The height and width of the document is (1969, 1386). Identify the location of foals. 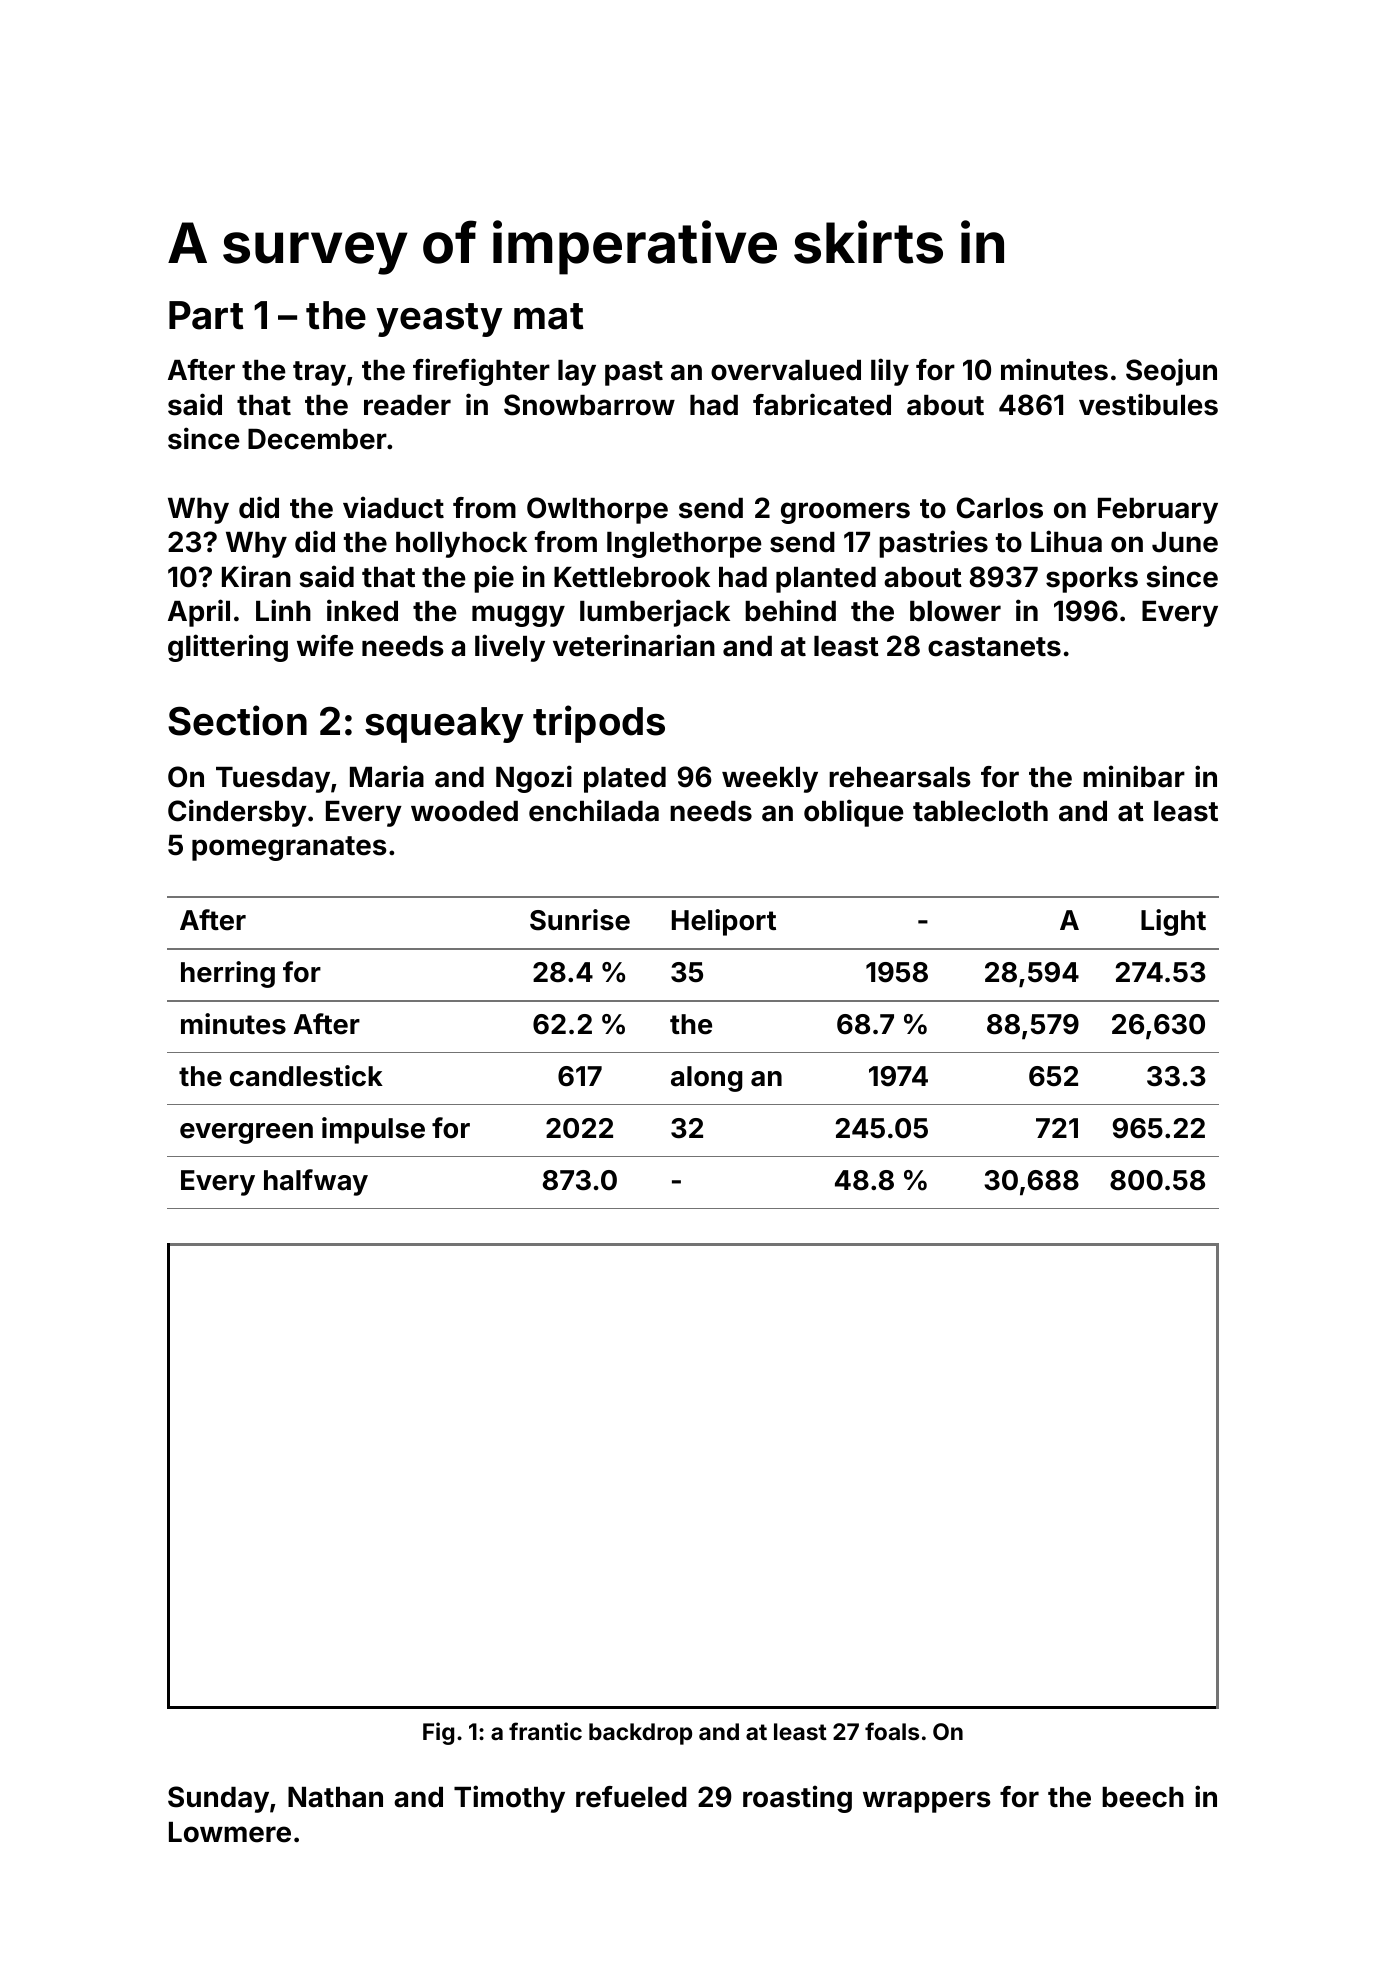
(892, 1731).
